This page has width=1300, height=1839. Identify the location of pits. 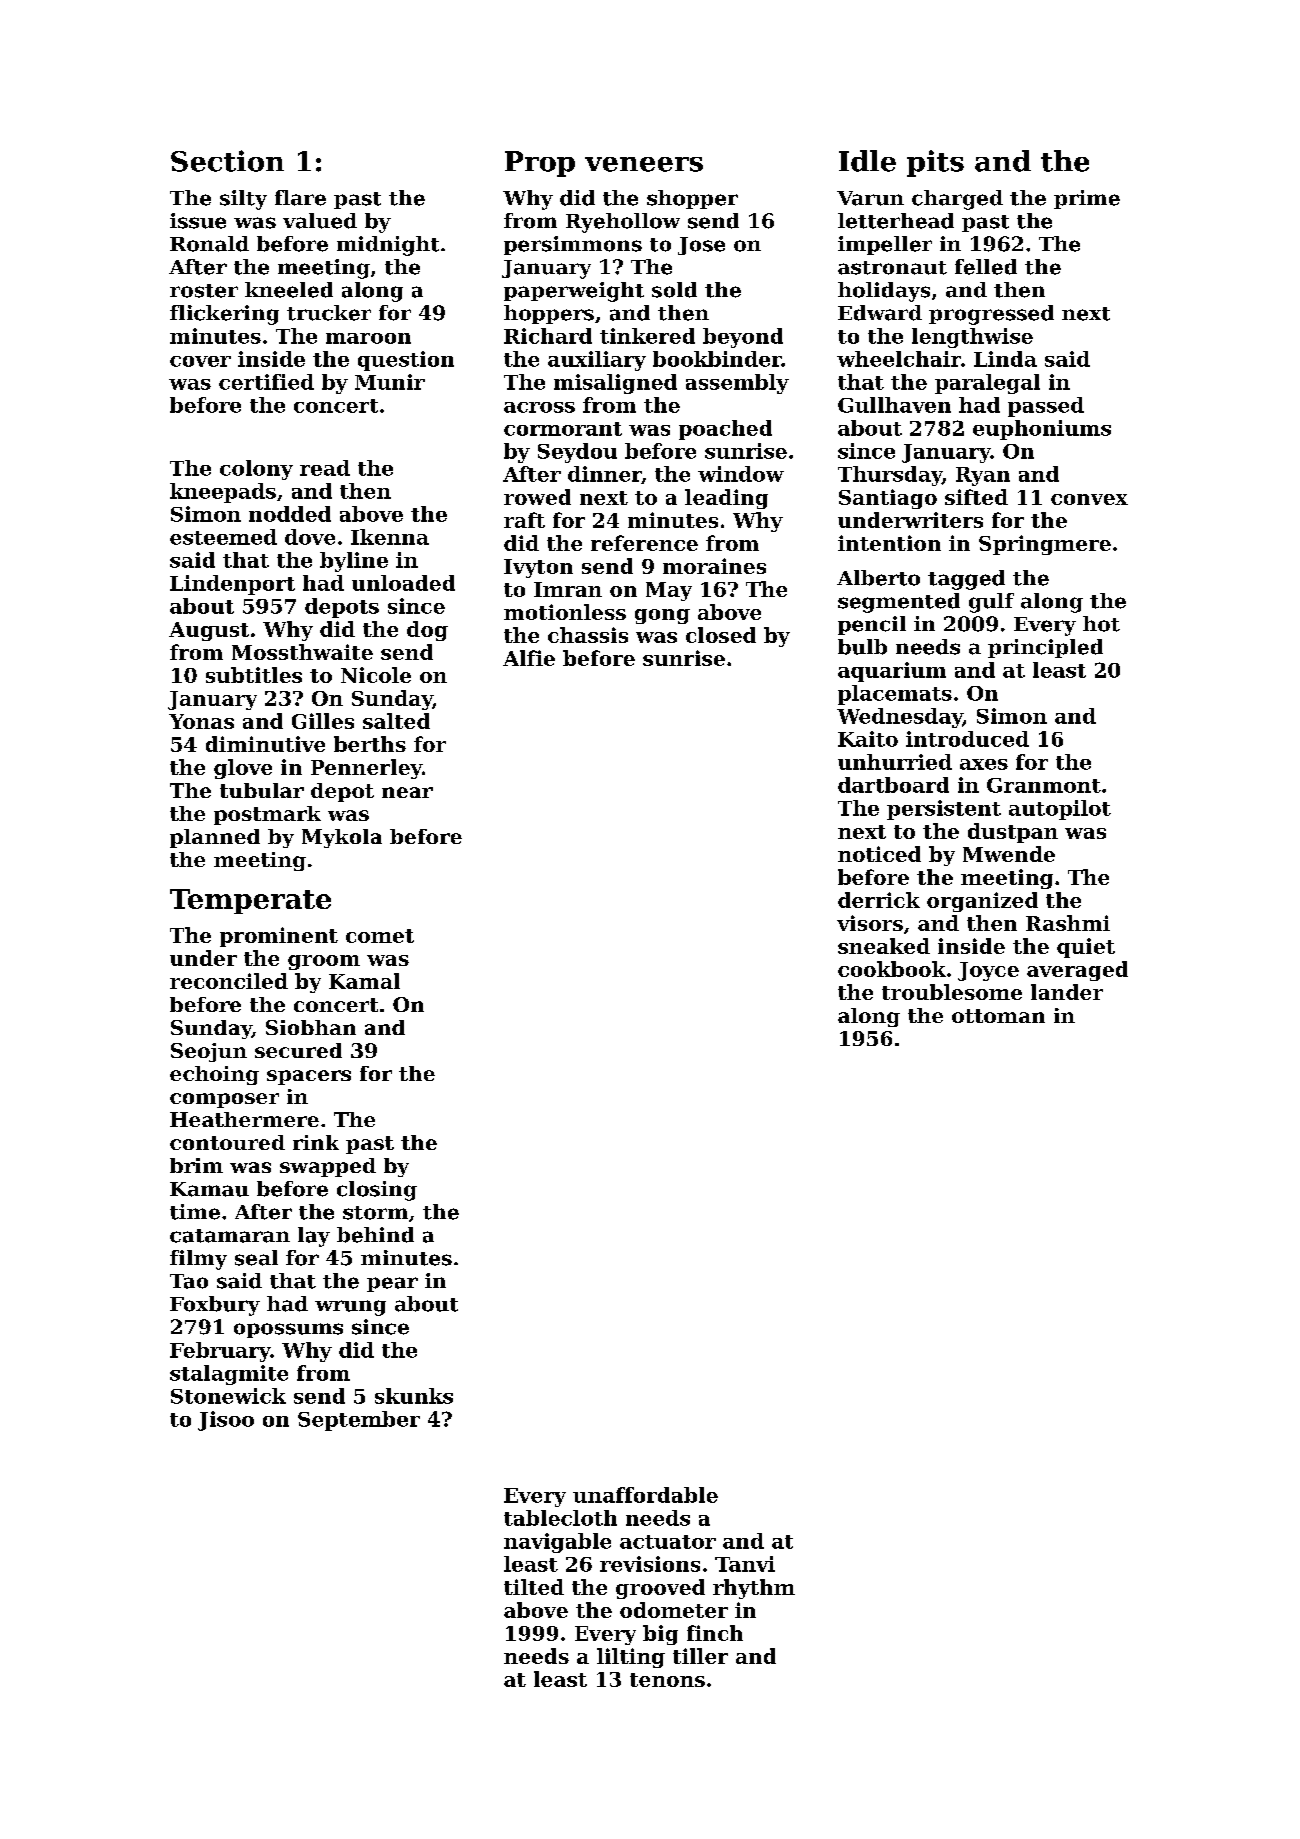
(935, 163).
